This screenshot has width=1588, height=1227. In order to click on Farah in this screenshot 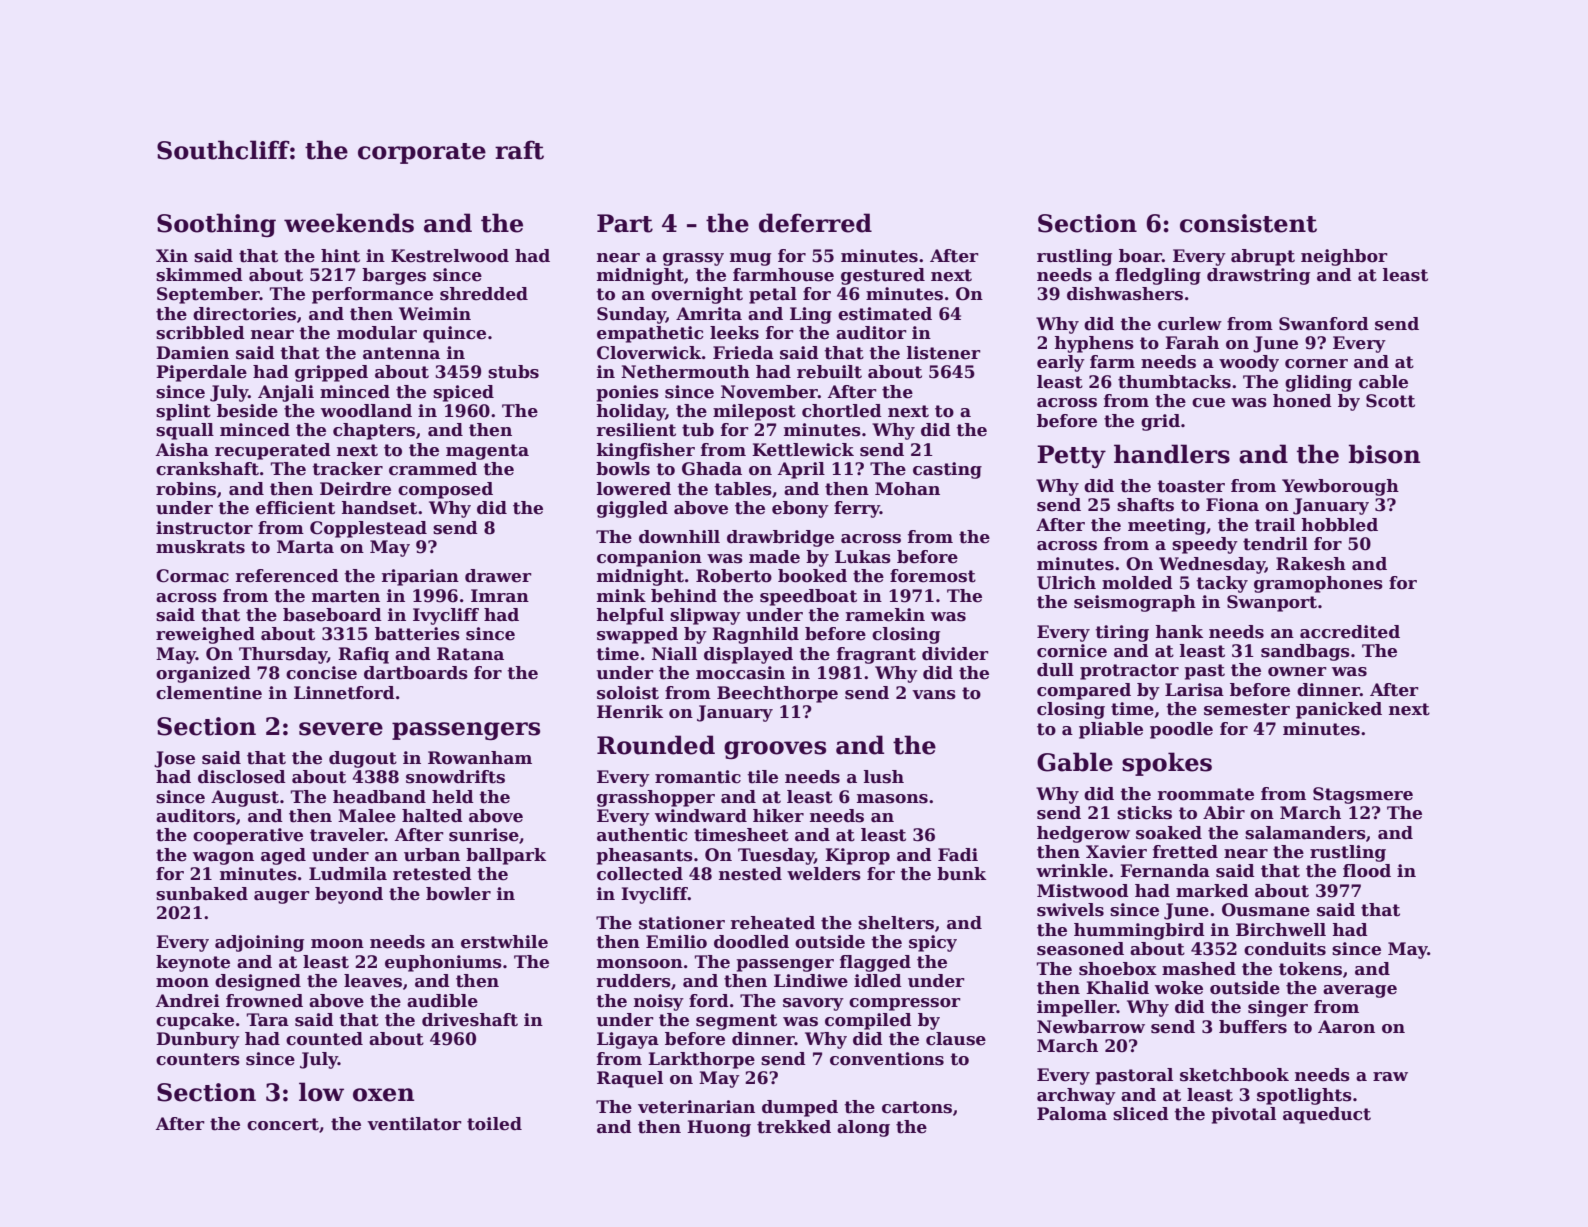, I will do `click(1192, 343)`.
